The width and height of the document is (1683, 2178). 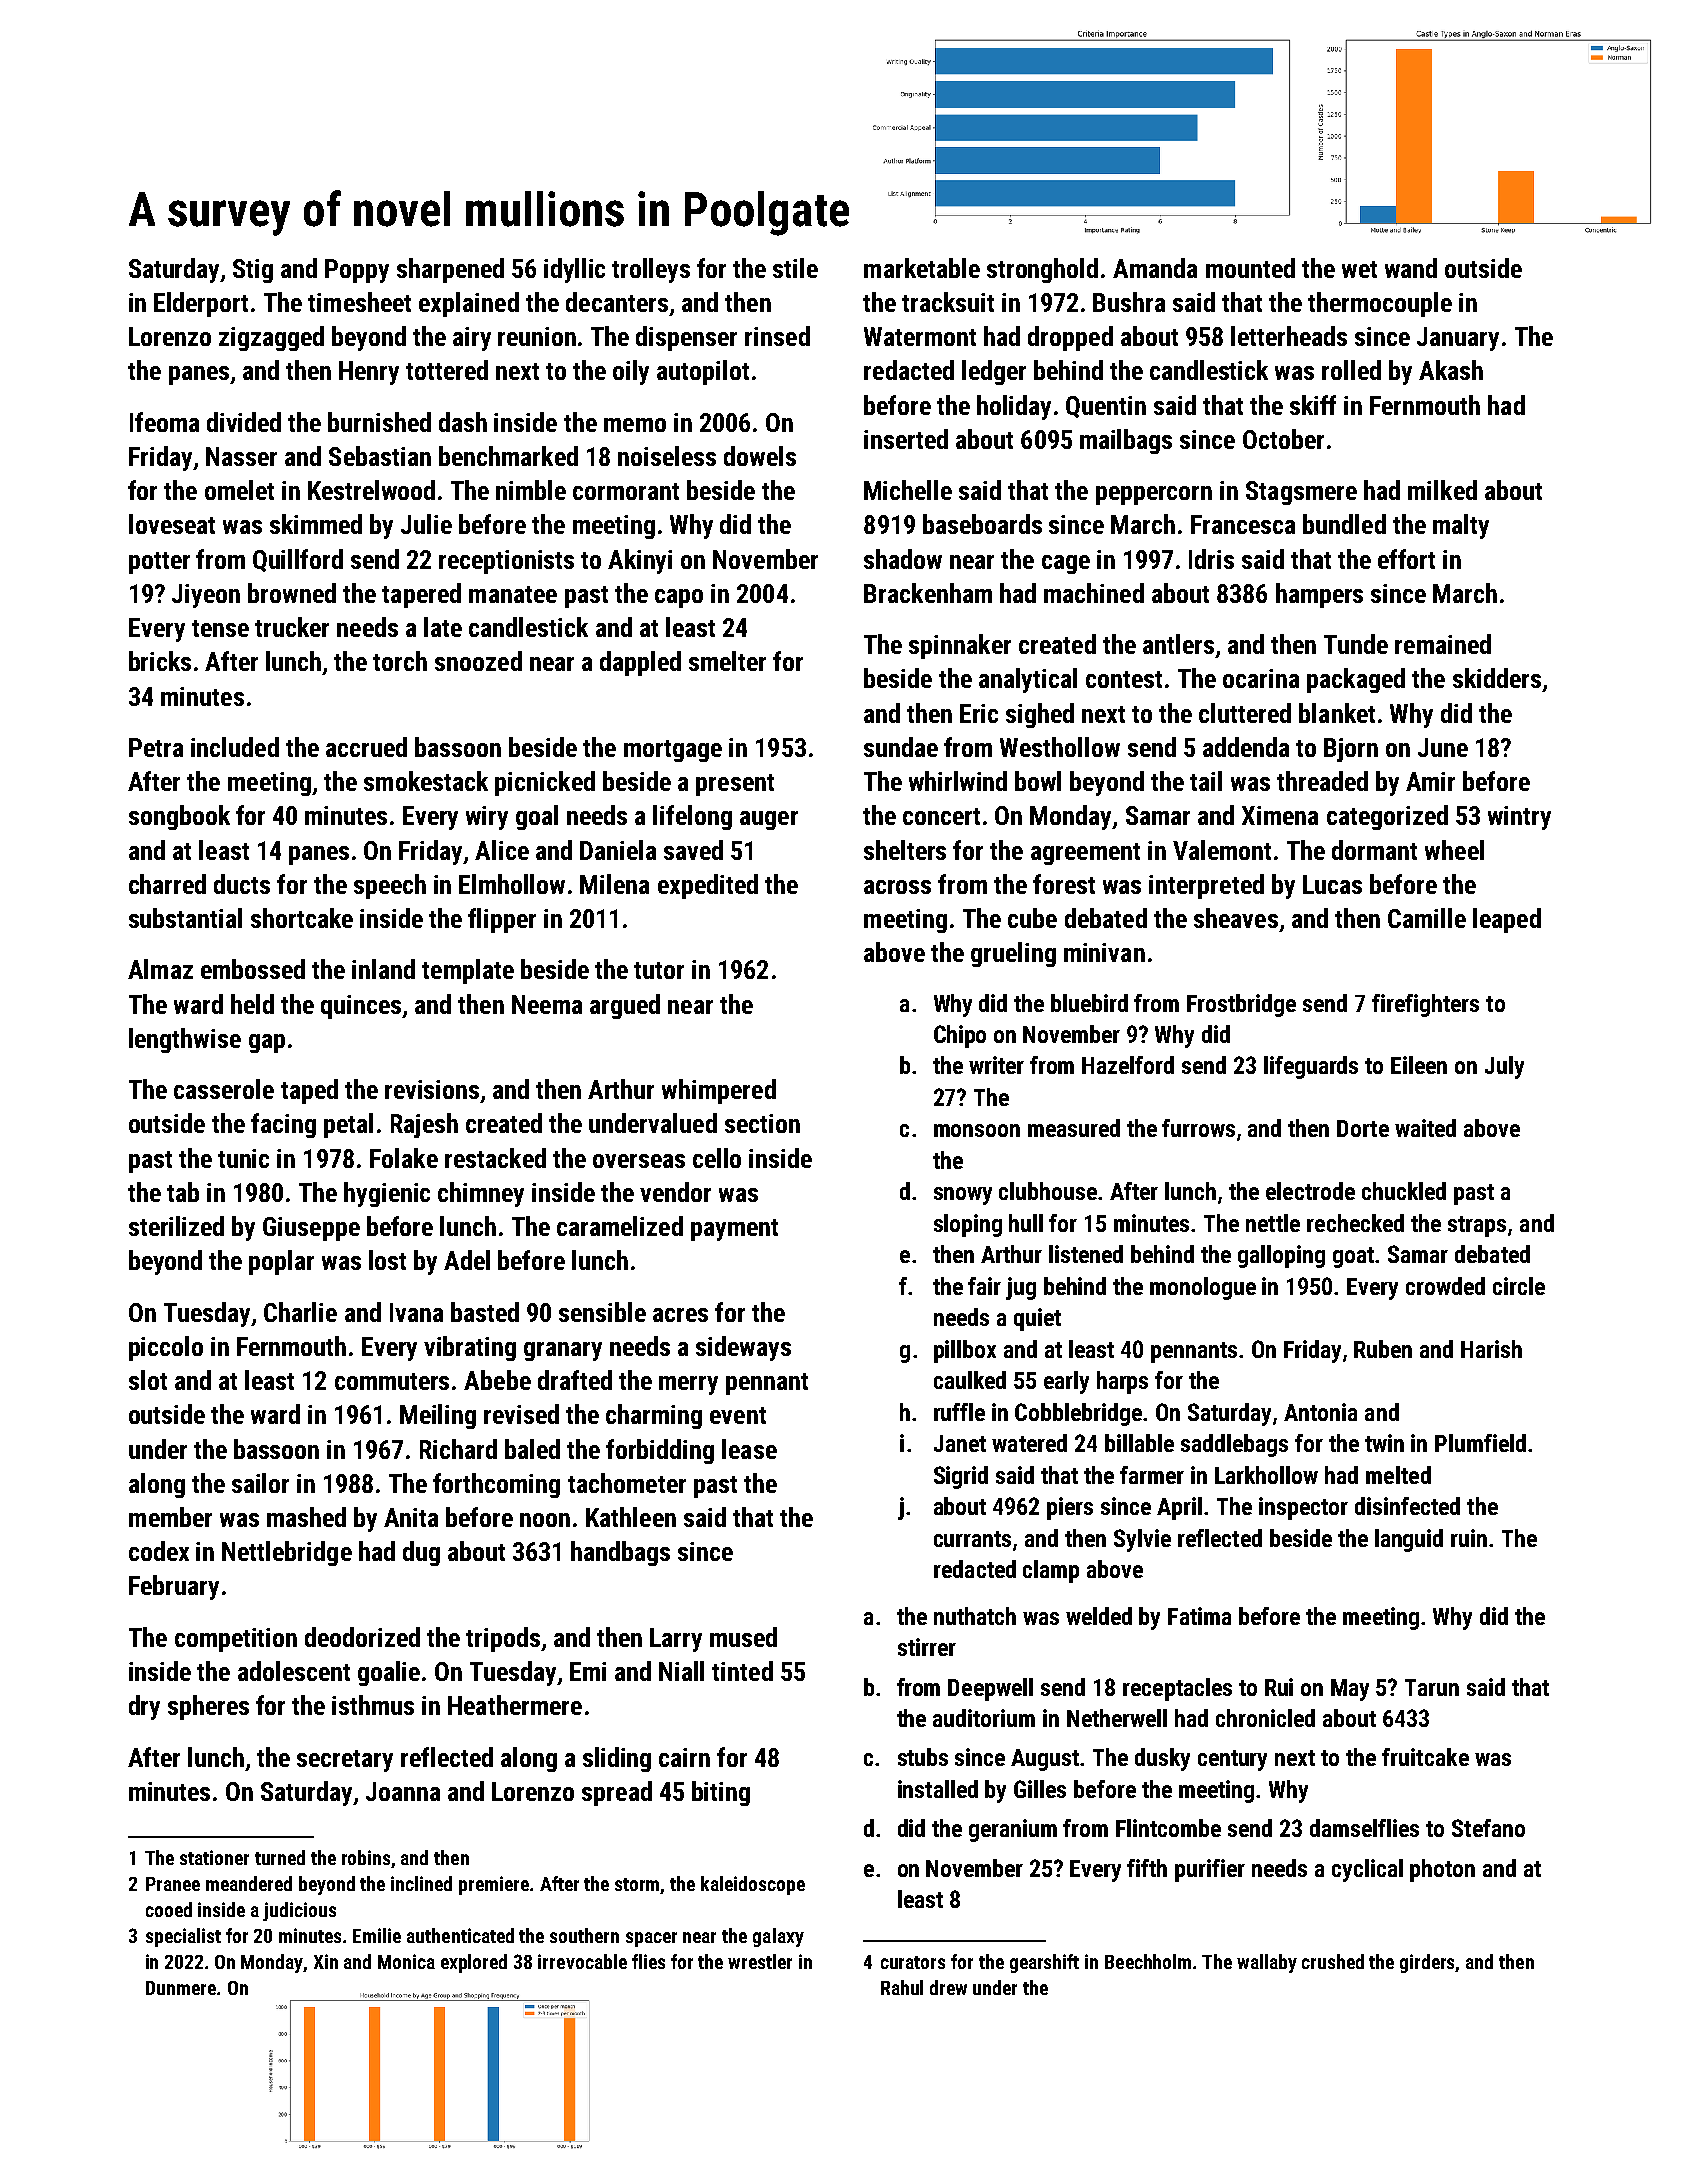 I want to click on Stefano, so click(x=1488, y=1828).
